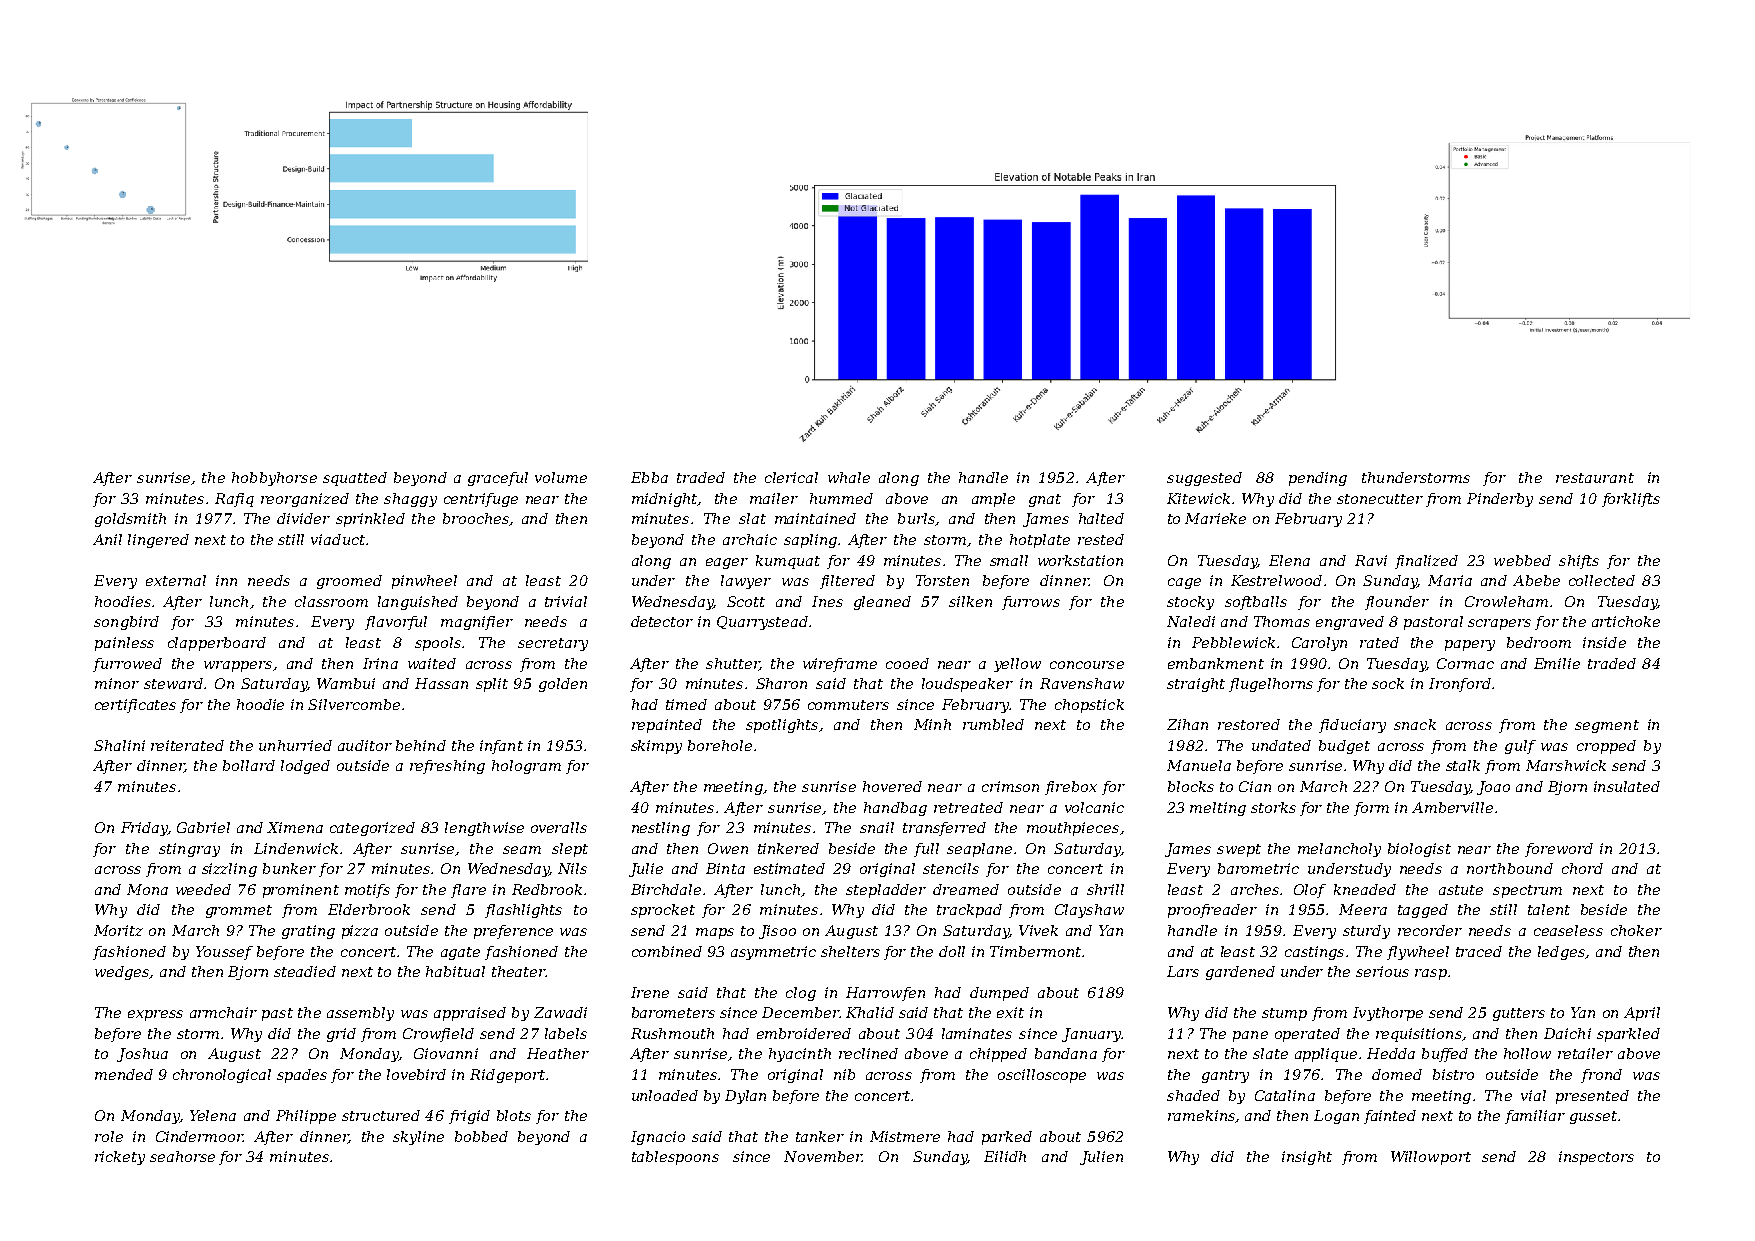 This screenshot has height=1241, width=1755. Describe the element at coordinates (1005, 1156) in the screenshot. I see `Eilidh` at that location.
